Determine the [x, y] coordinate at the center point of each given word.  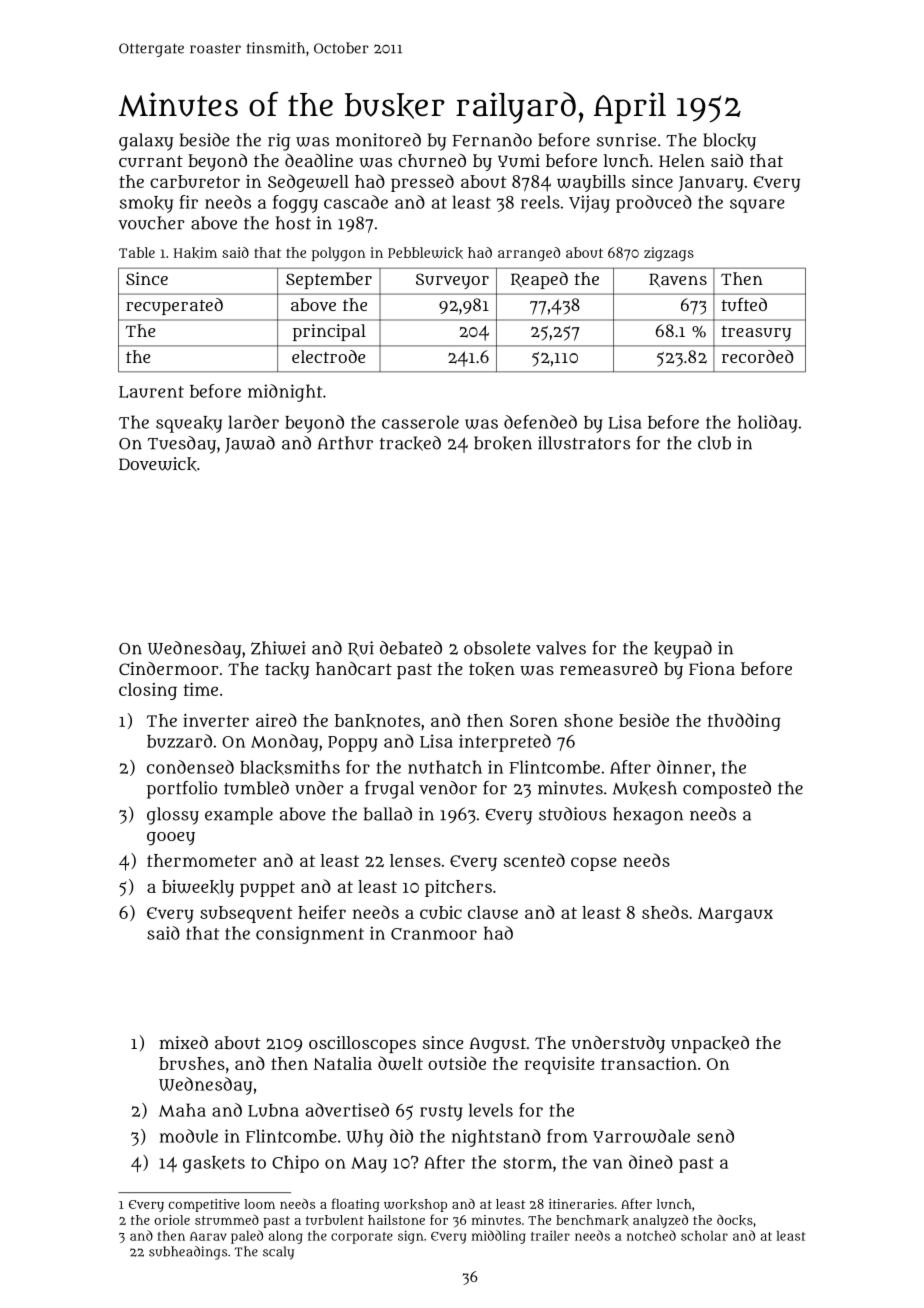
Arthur [345, 443]
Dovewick [158, 464]
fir [188, 202]
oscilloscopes [362, 1044]
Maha [182, 1110]
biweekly [198, 888]
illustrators [584, 443]
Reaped [539, 280]
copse [594, 864]
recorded [757, 356]
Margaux [735, 915]
